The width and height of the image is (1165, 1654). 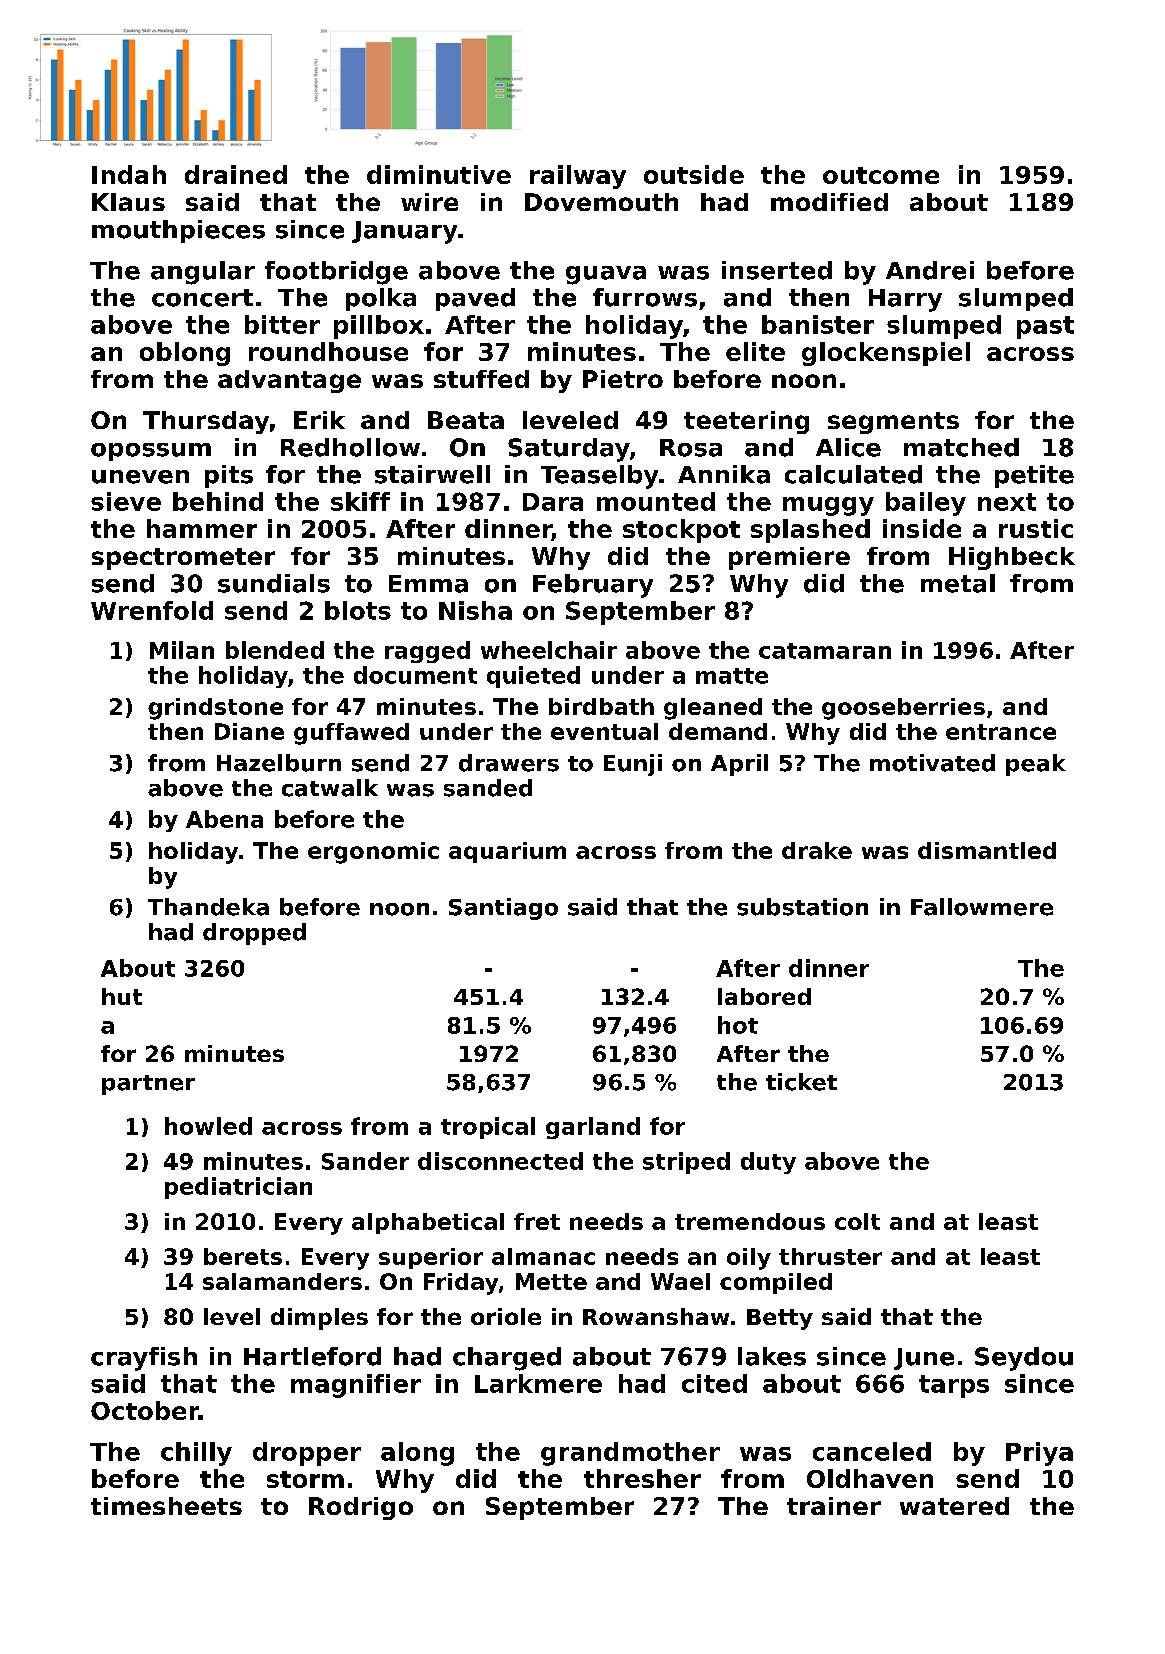 What do you see at coordinates (144, 1359) in the image?
I see `crayfish` at bounding box center [144, 1359].
